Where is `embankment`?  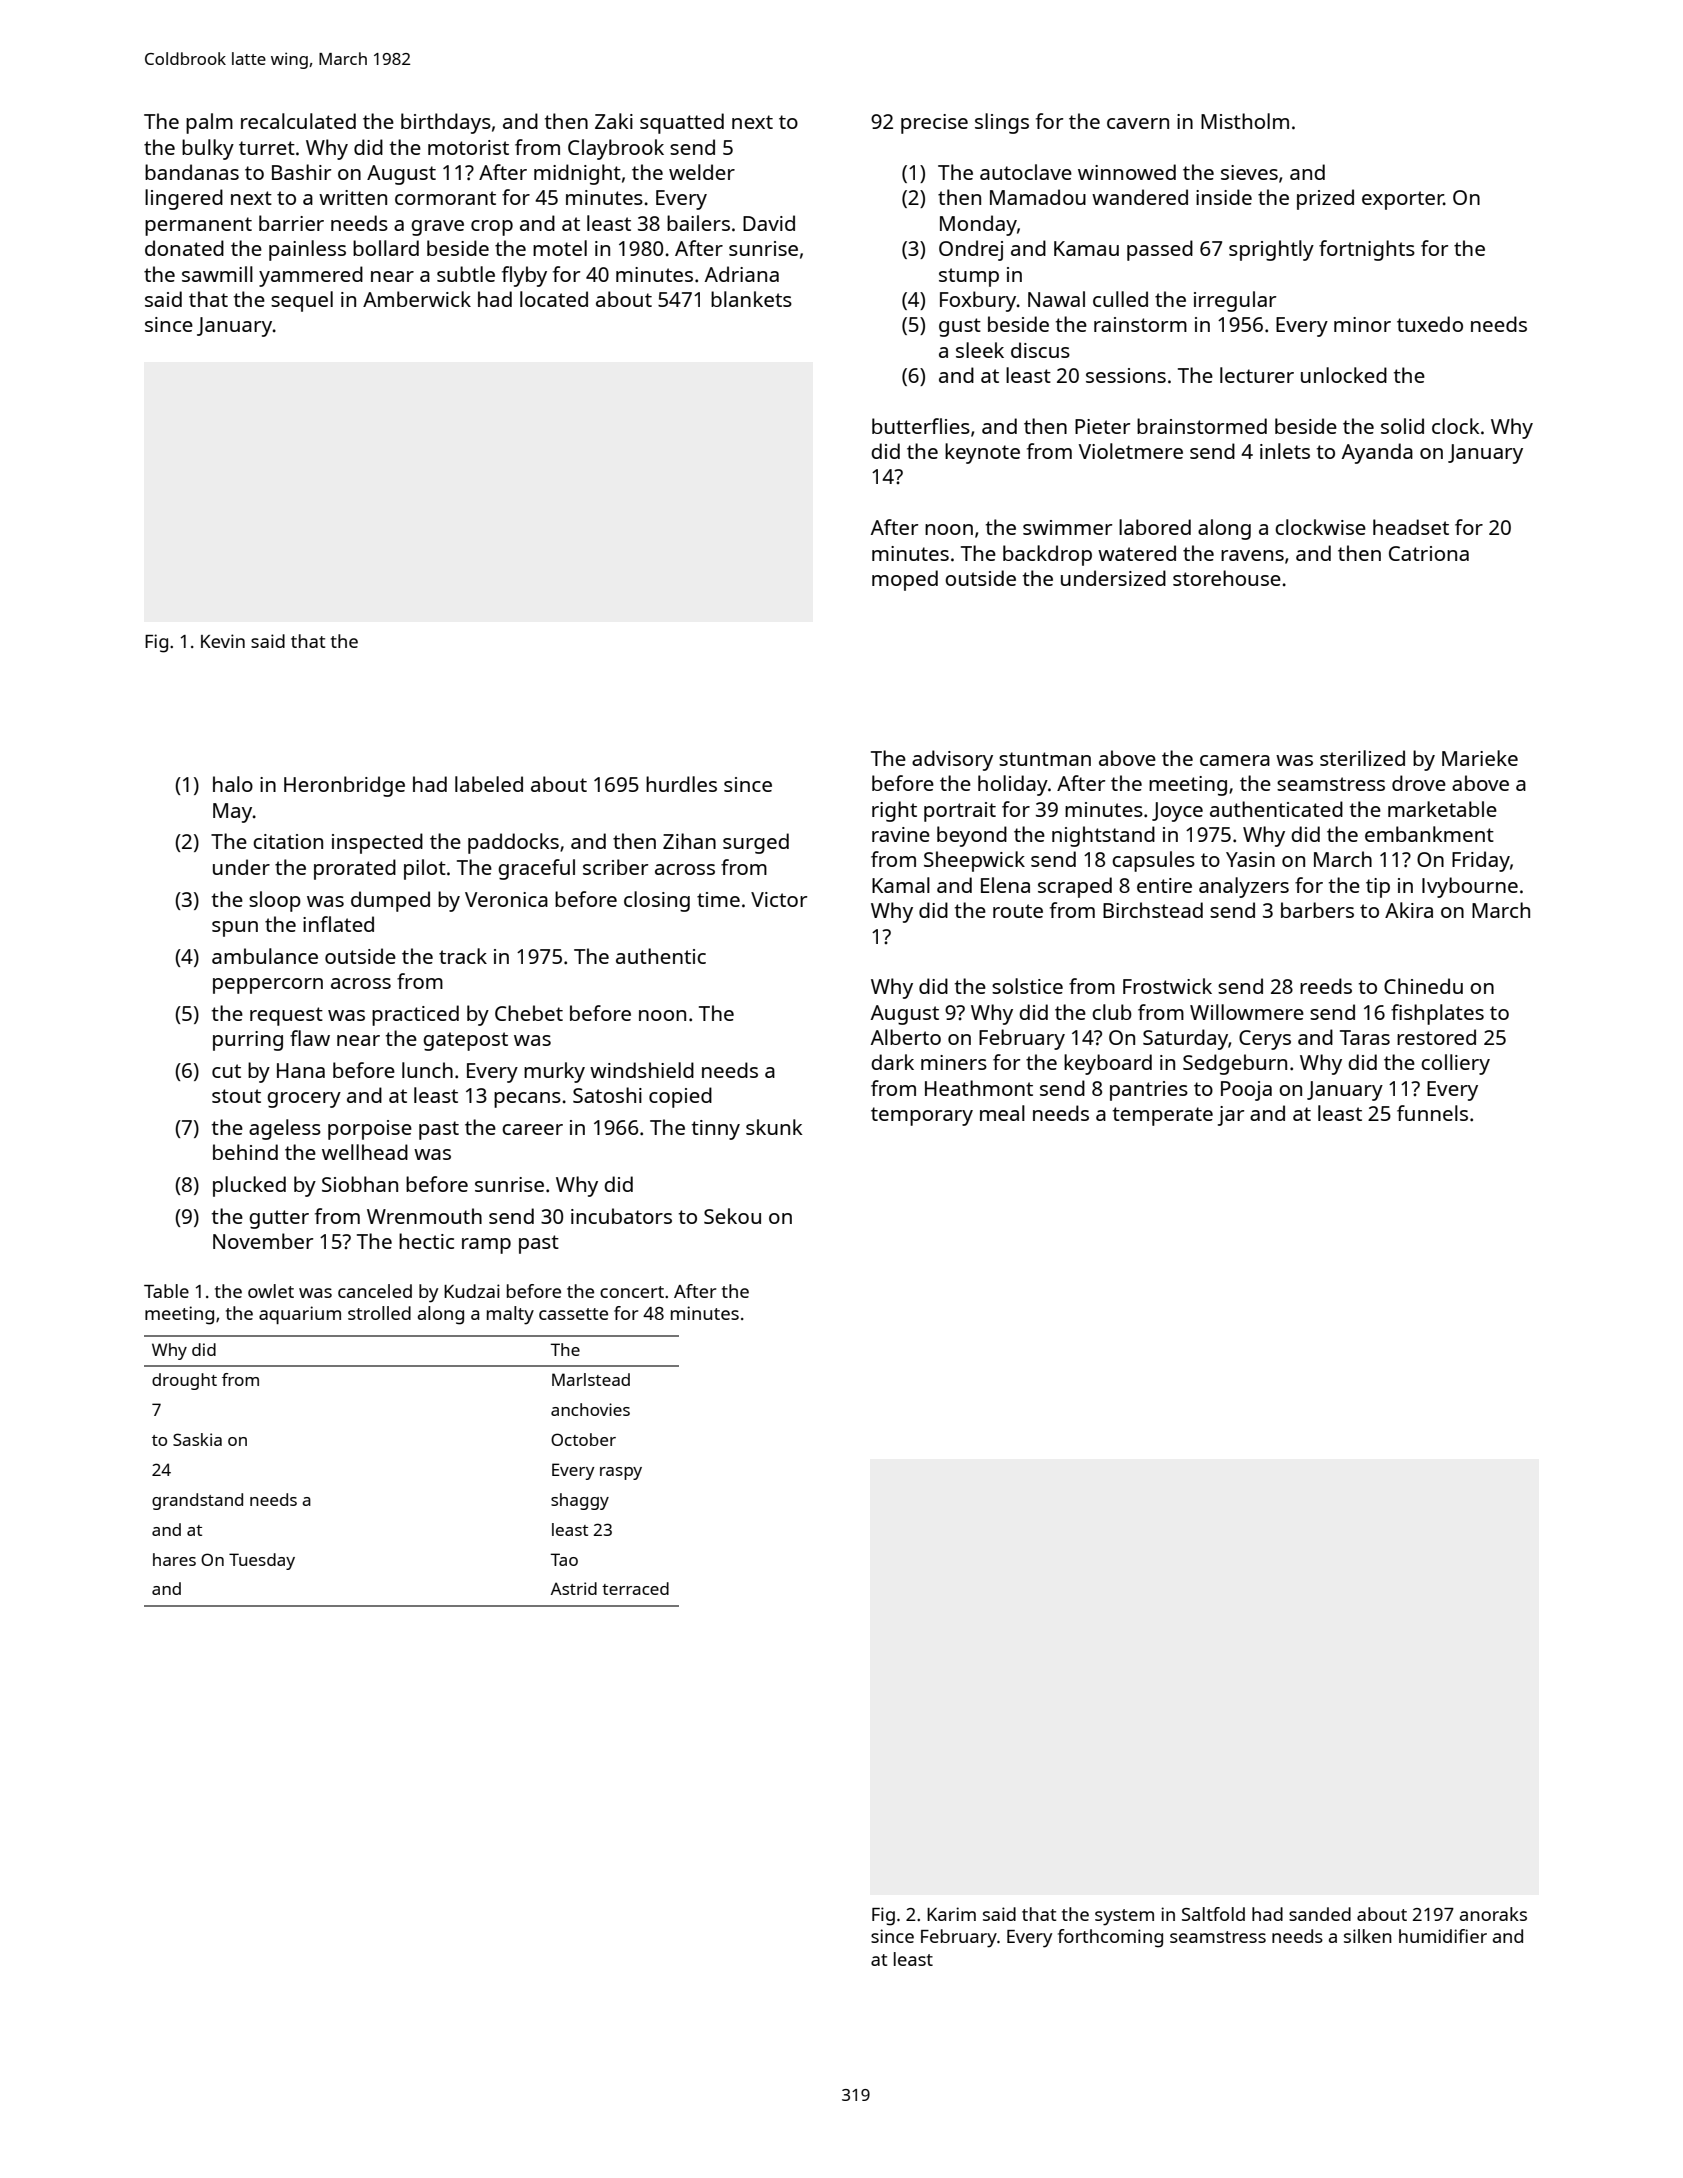 embankment is located at coordinates (1429, 834).
